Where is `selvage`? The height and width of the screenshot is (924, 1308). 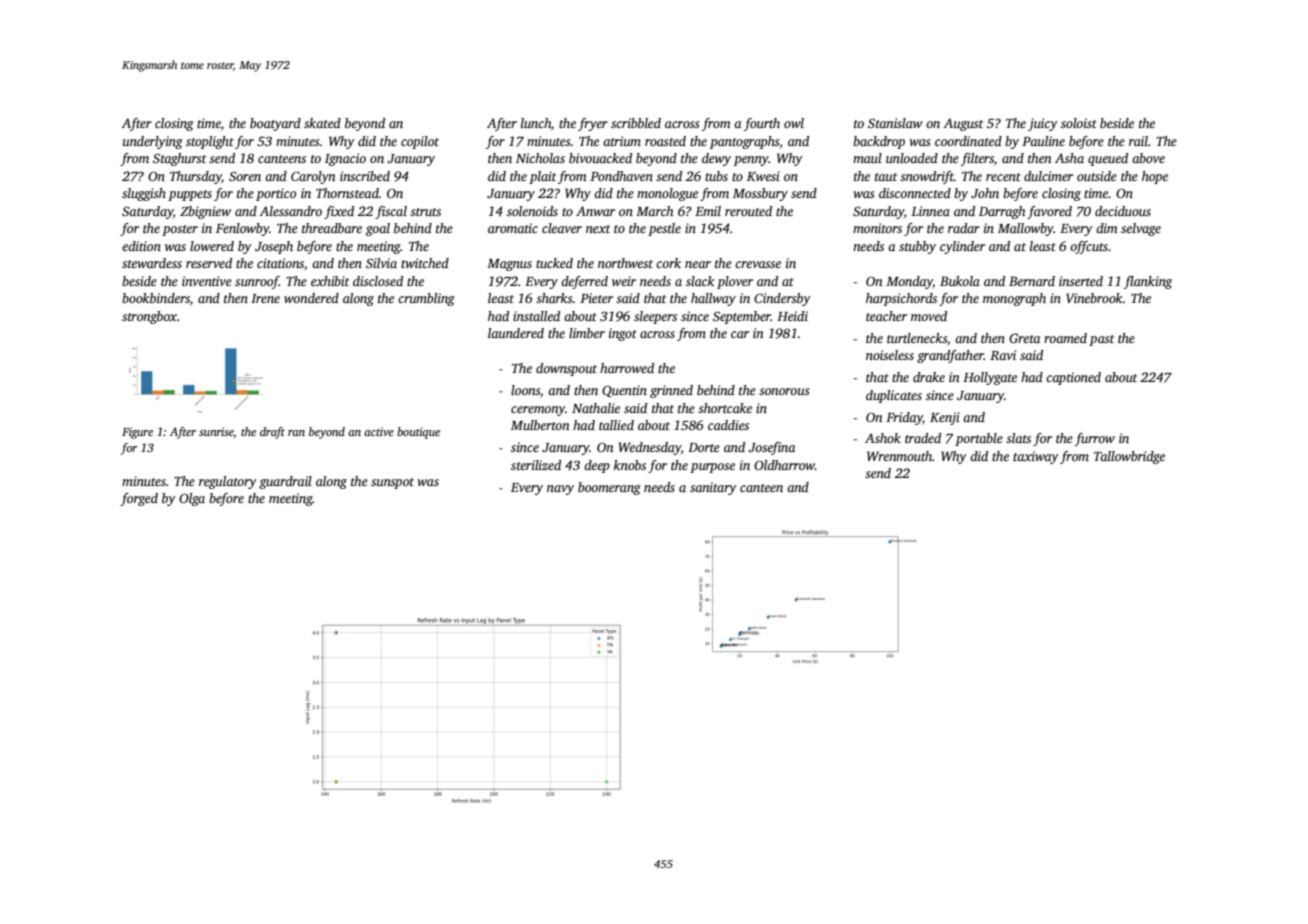 selvage is located at coordinates (1141, 229).
